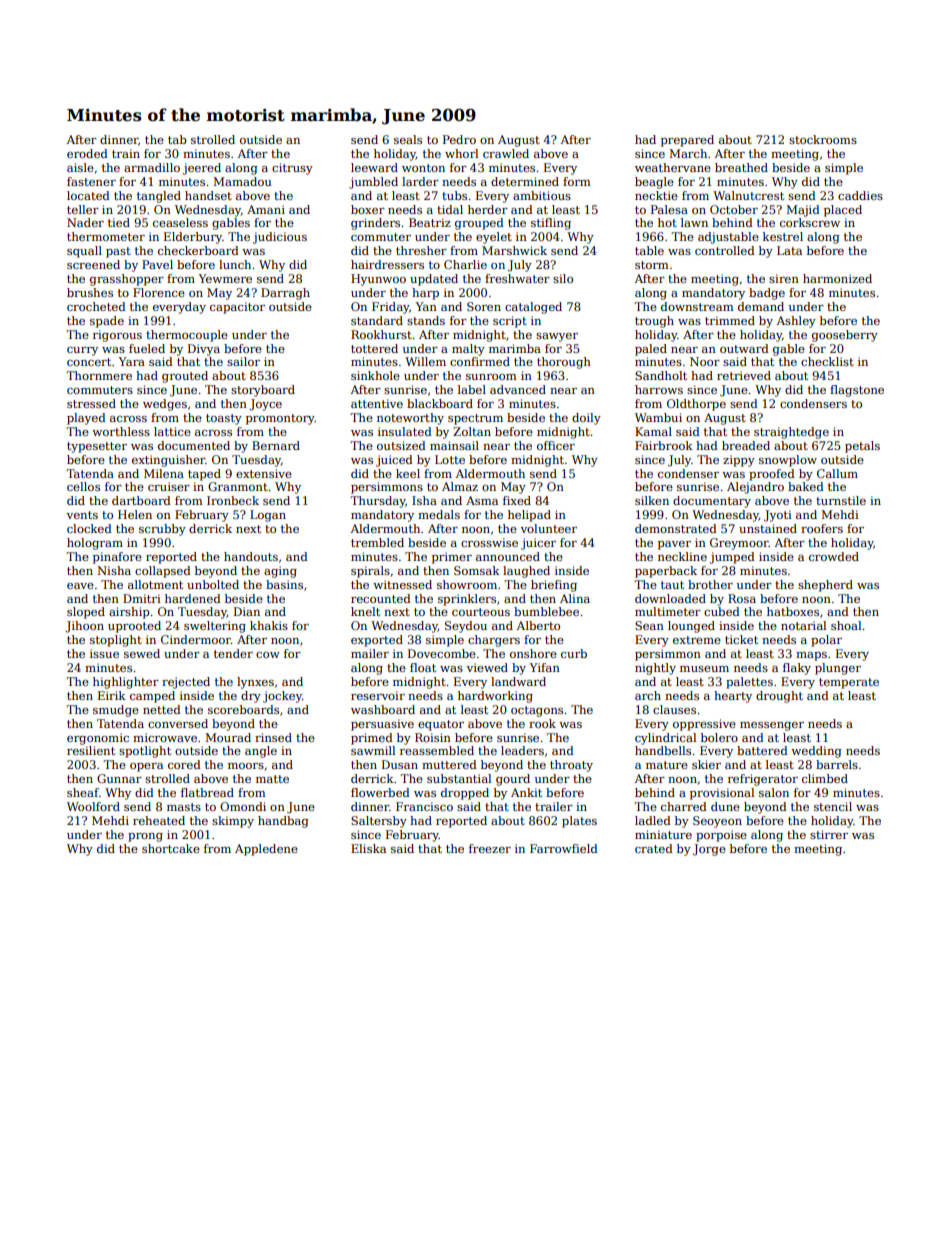 Image resolution: width=952 pixels, height=1233 pixels. I want to click on Eliska, so click(368, 848).
